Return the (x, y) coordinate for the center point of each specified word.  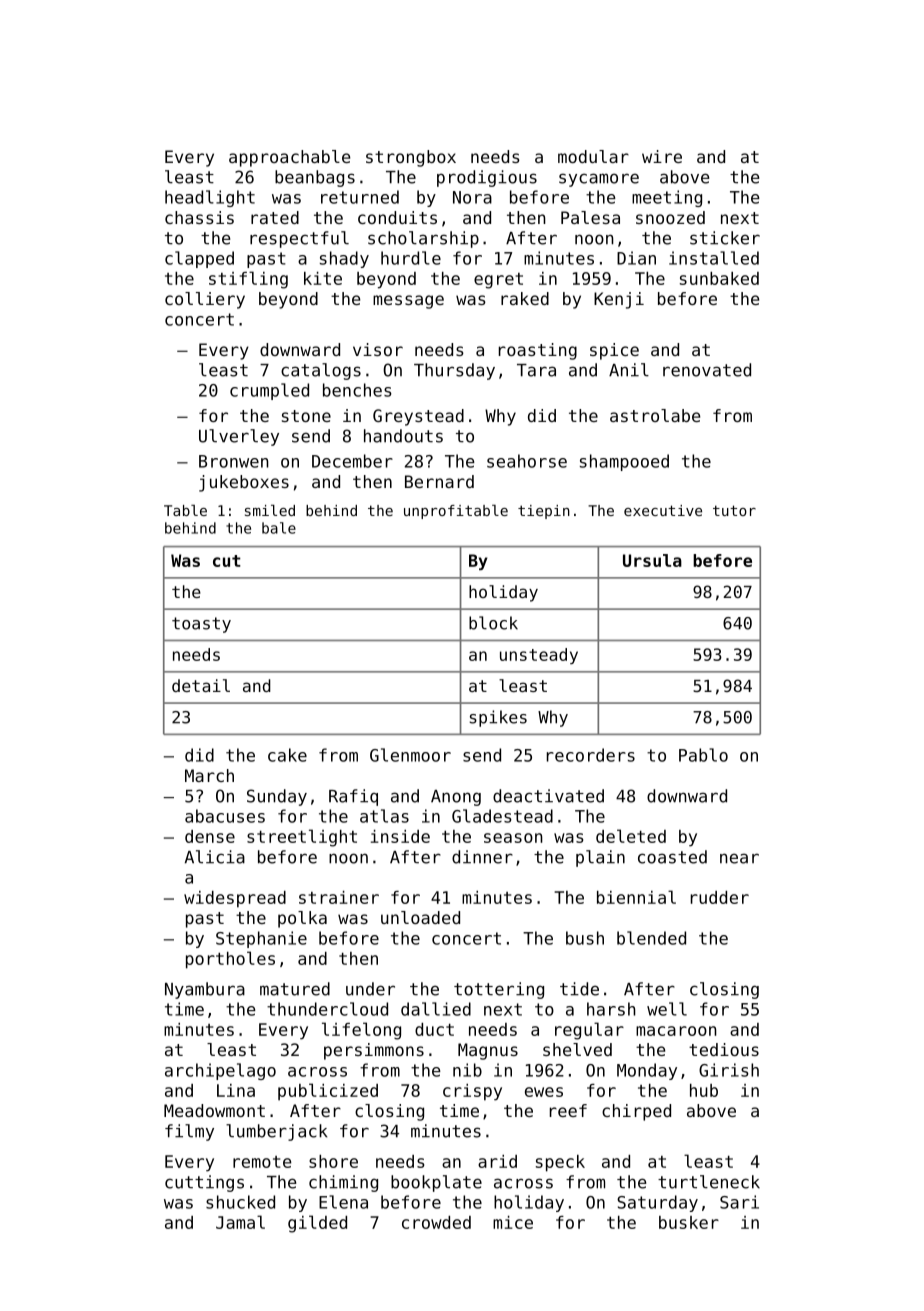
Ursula (652, 560)
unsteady (539, 656)
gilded (317, 1224)
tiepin (544, 512)
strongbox (411, 158)
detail (201, 685)
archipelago (220, 1071)
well (667, 1009)
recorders (591, 755)
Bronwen (234, 461)
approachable (289, 158)
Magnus (488, 1051)
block (493, 623)
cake (287, 755)
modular (593, 156)
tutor (734, 510)
